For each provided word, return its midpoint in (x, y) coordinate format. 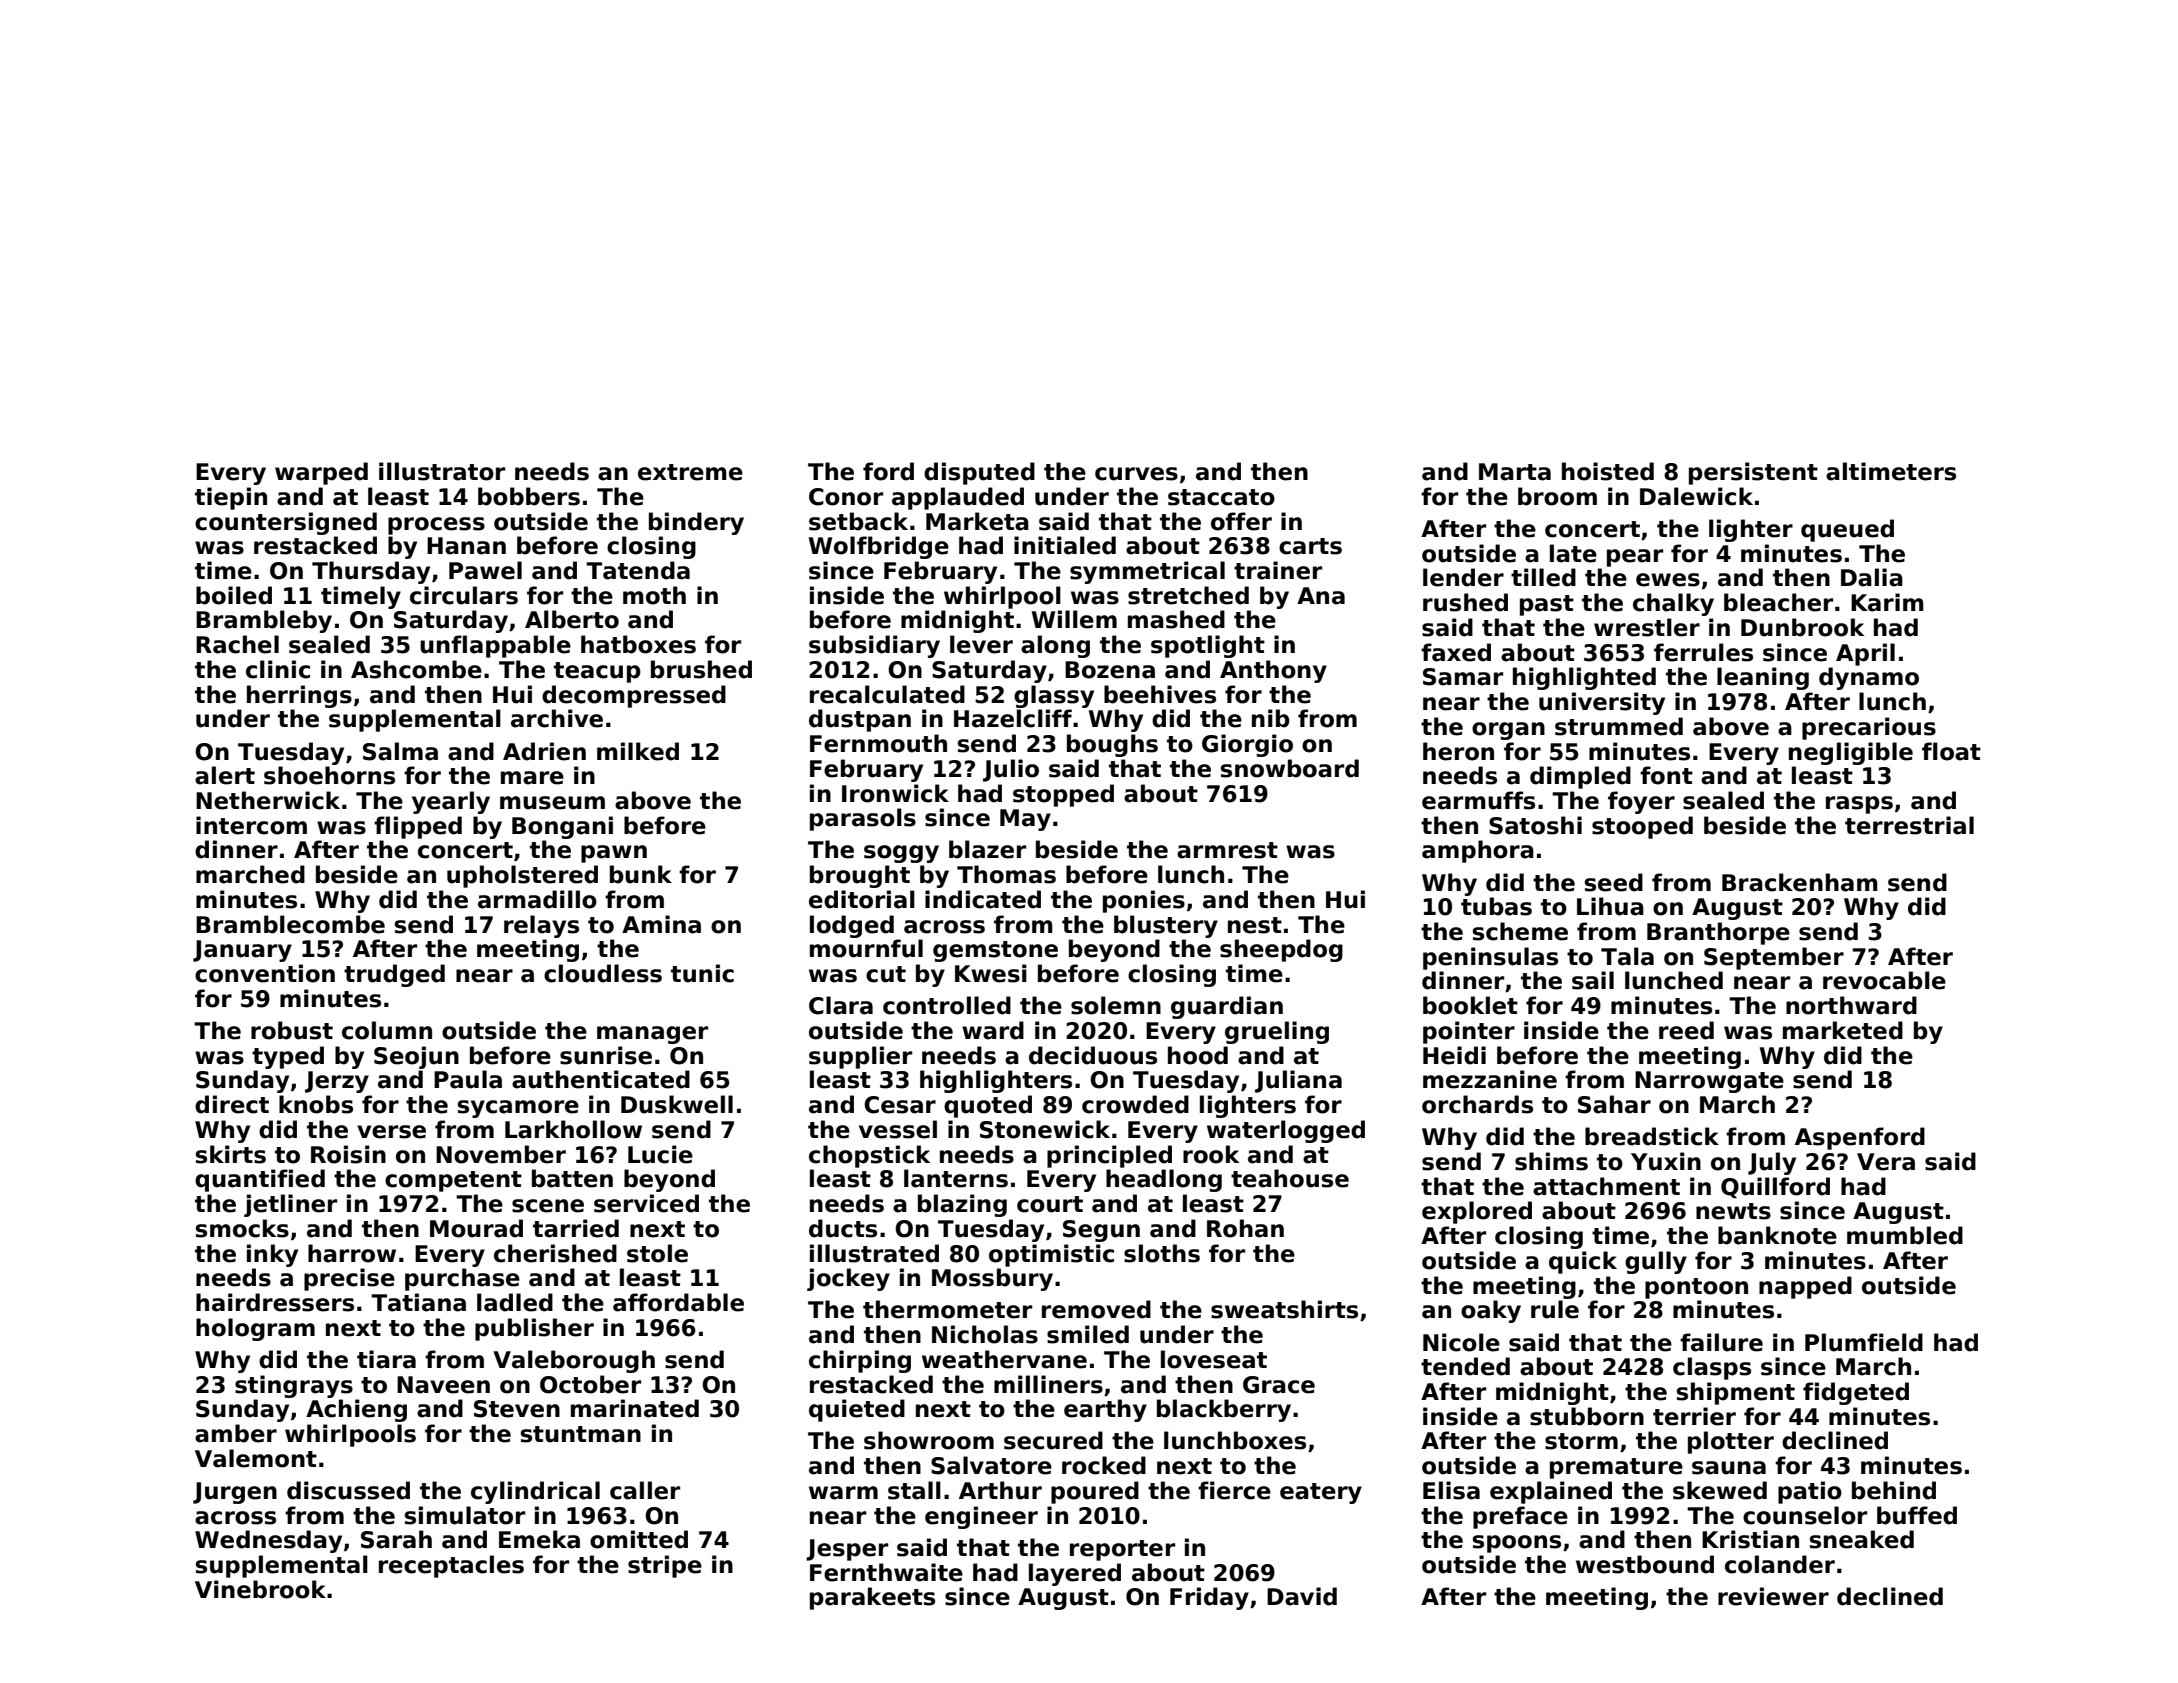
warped (321, 473)
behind (1894, 1490)
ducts (843, 1228)
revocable (1884, 980)
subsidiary (874, 646)
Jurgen (235, 1493)
